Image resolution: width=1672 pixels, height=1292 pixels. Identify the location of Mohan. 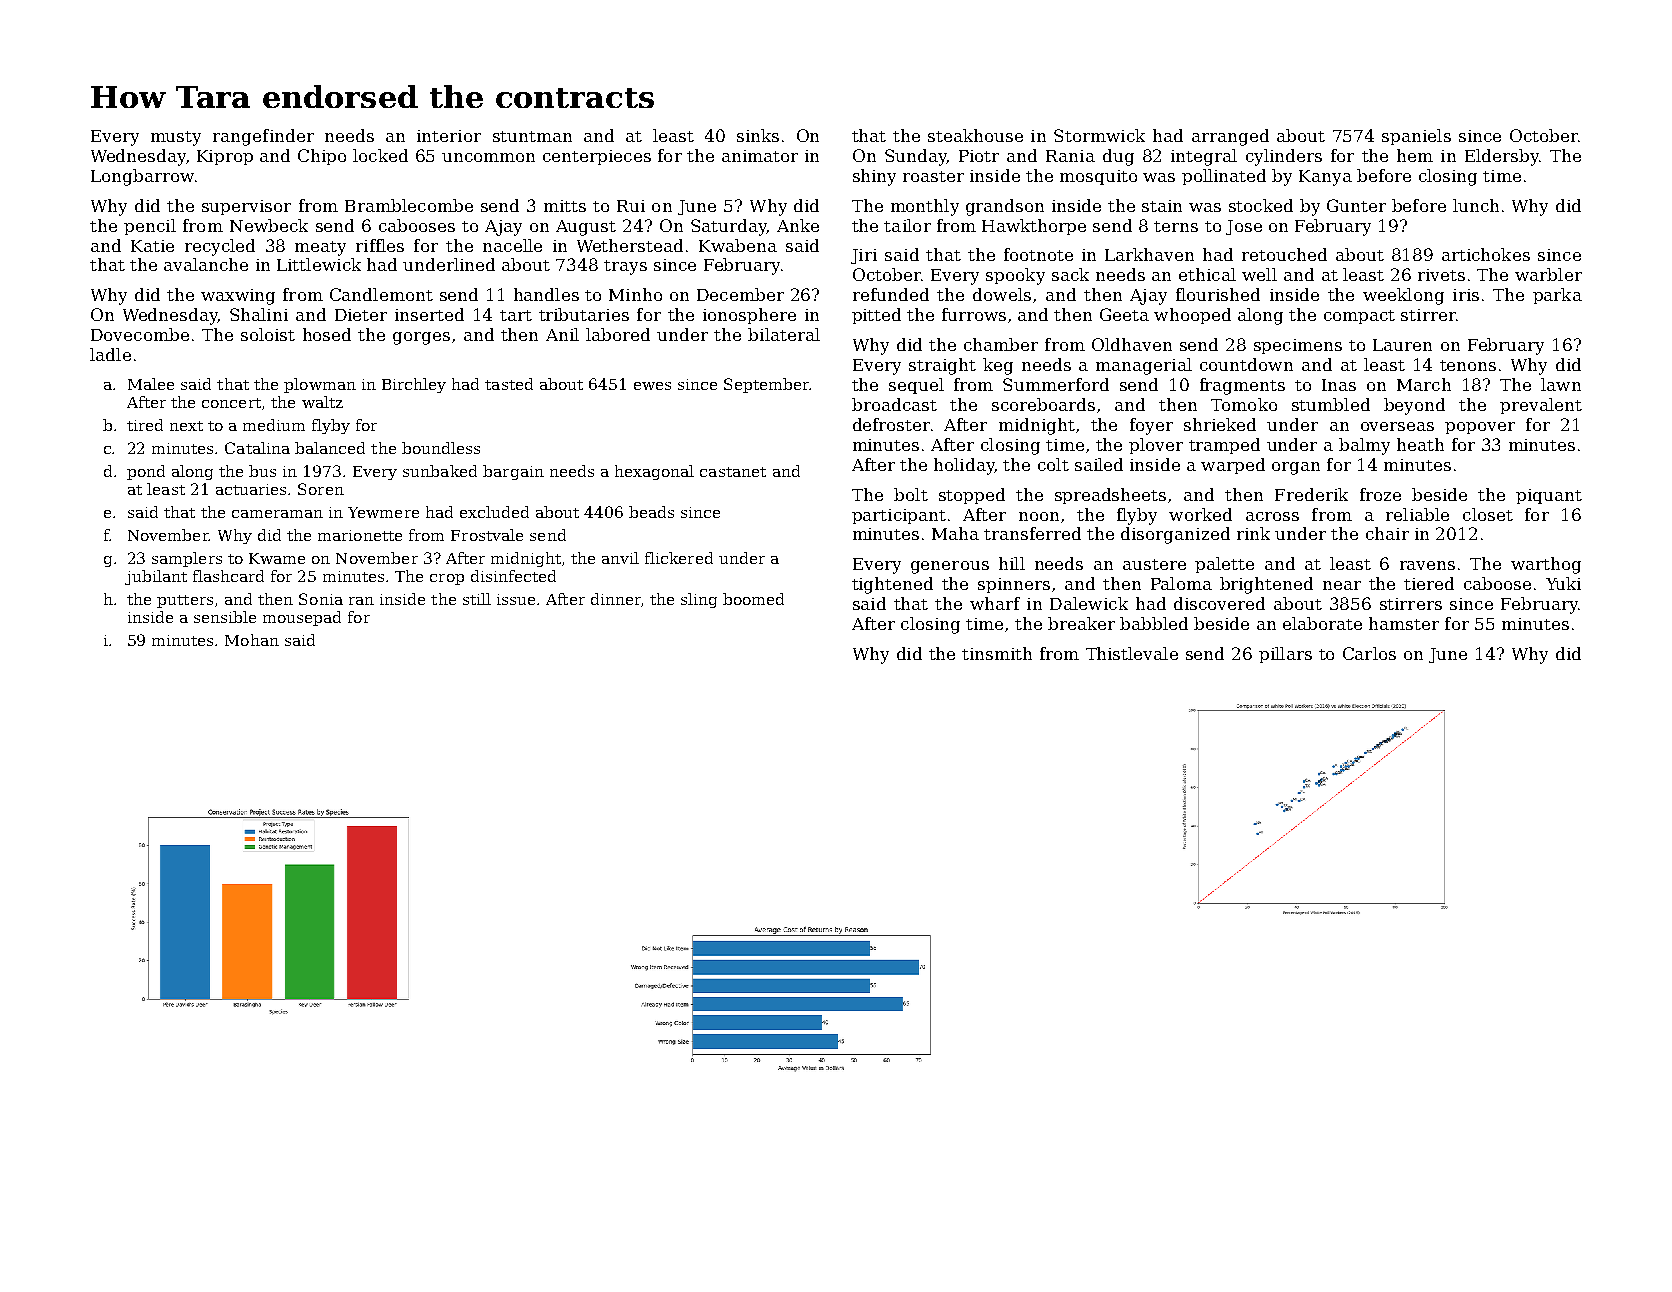
(252, 640).
